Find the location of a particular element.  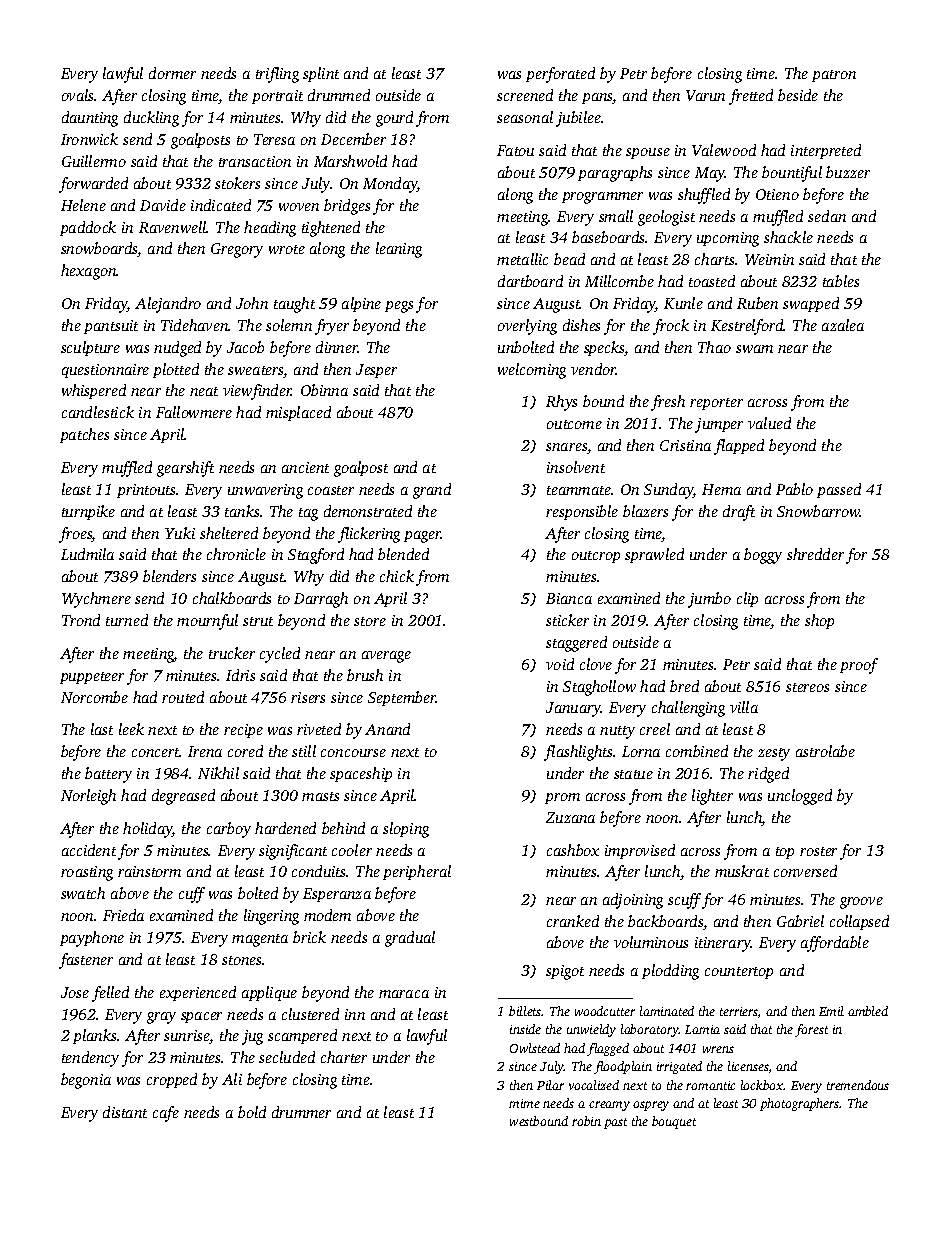

shackle is located at coordinates (788, 237).
